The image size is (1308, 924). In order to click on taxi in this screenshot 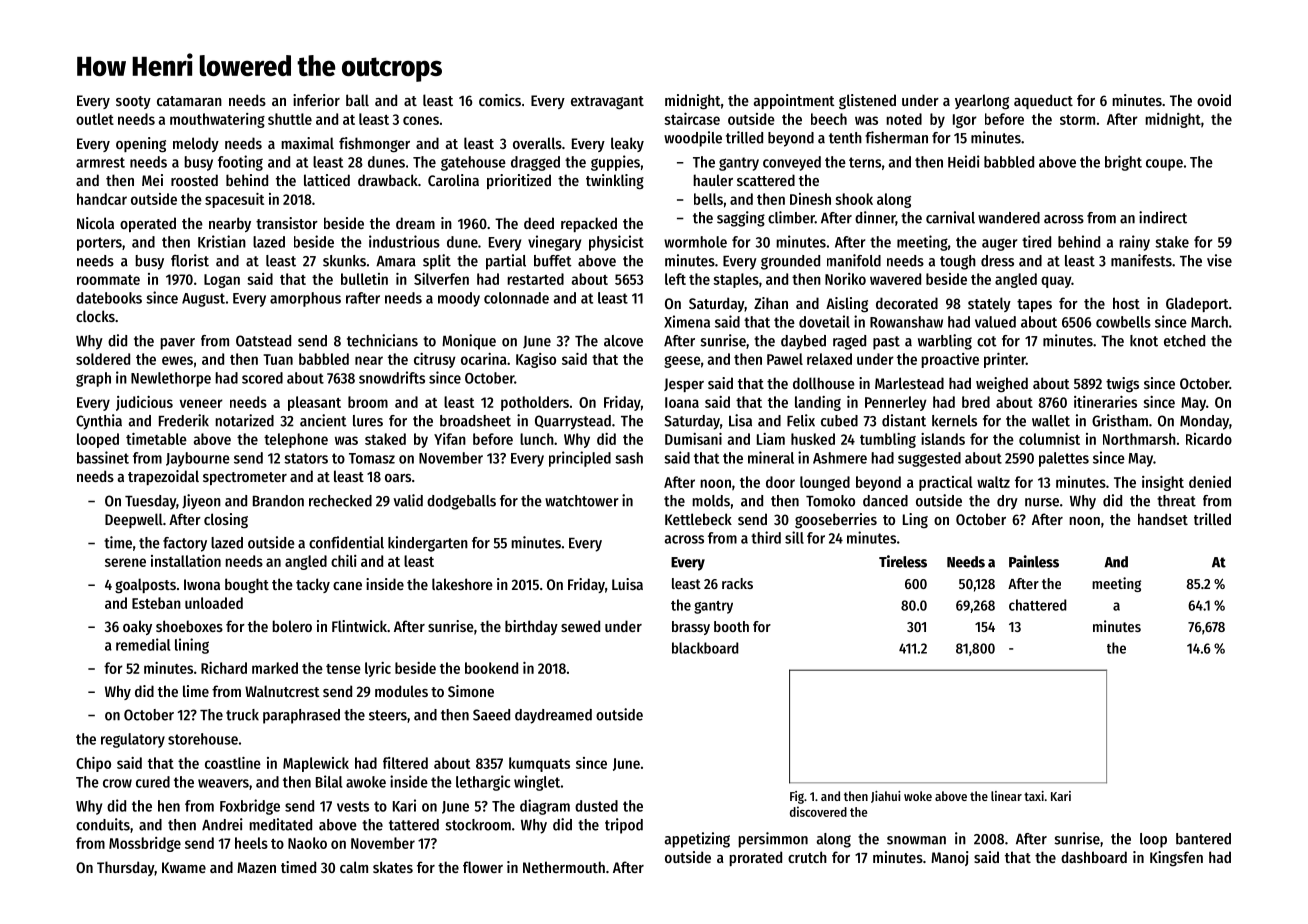, I will do `click(1034, 796)`.
